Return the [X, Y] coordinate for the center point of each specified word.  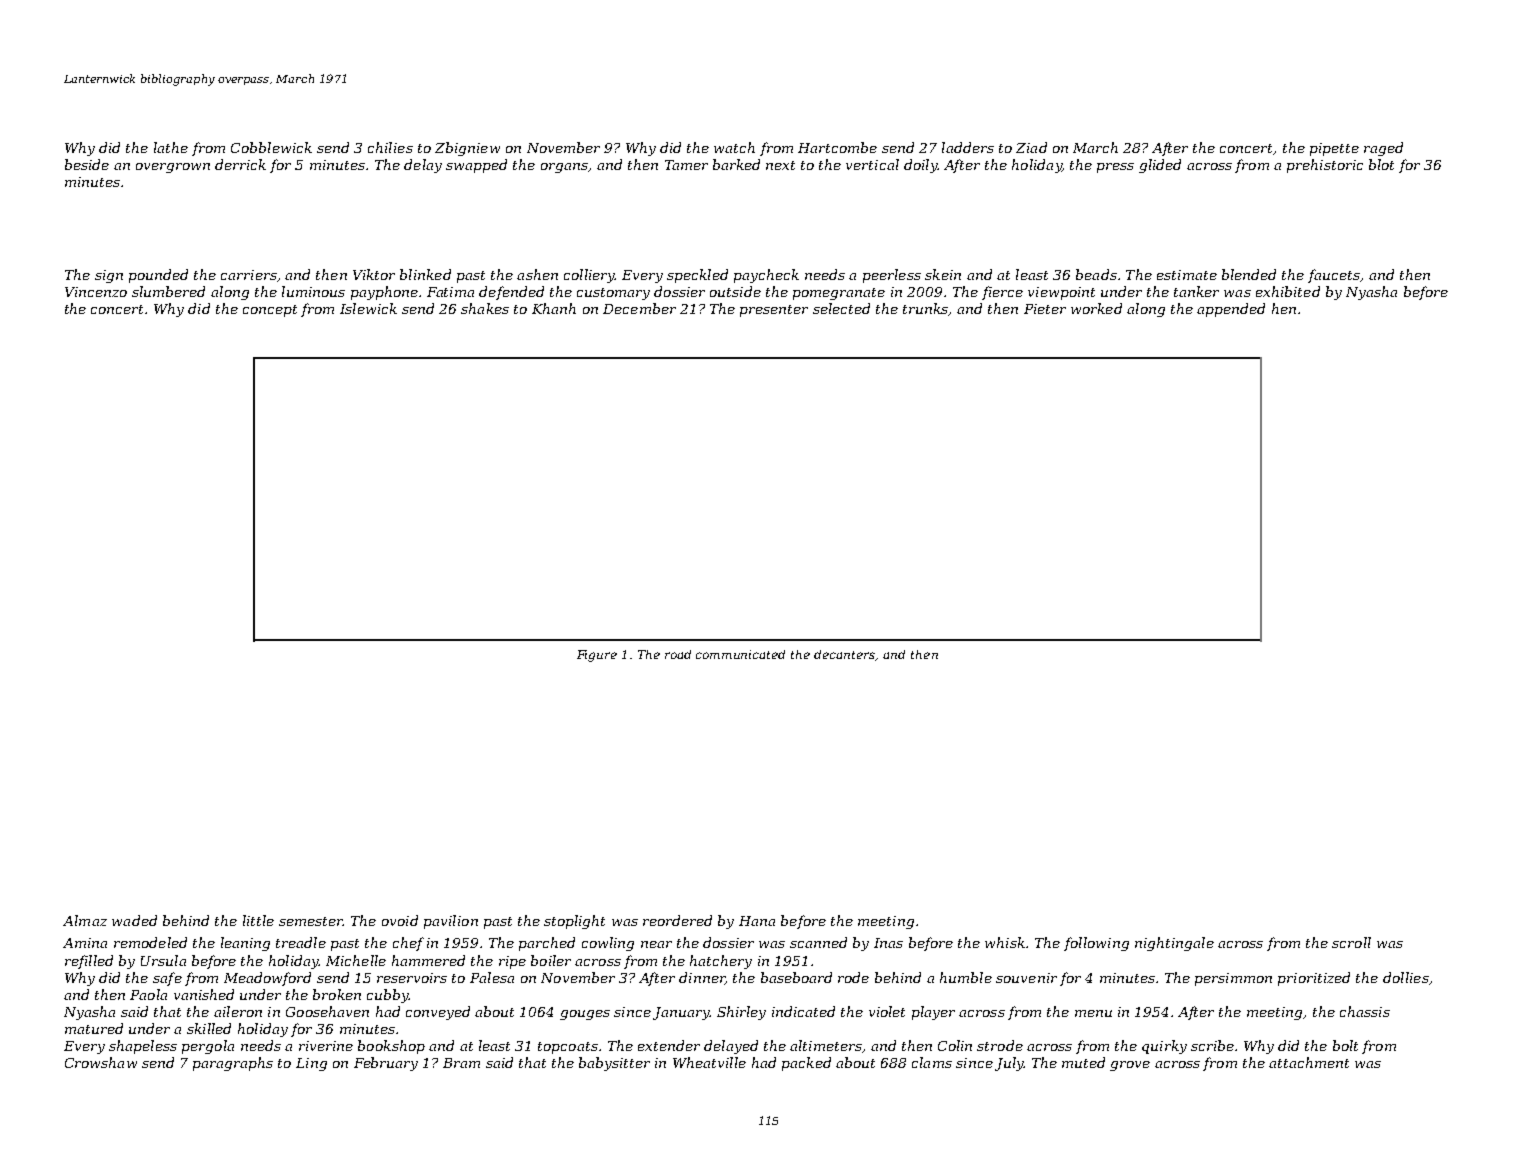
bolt [1345, 1045]
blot [1381, 164]
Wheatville [709, 1062]
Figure [597, 656]
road [678, 654]
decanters [845, 655]
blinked [425, 274]
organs [564, 168]
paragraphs [233, 1064]
